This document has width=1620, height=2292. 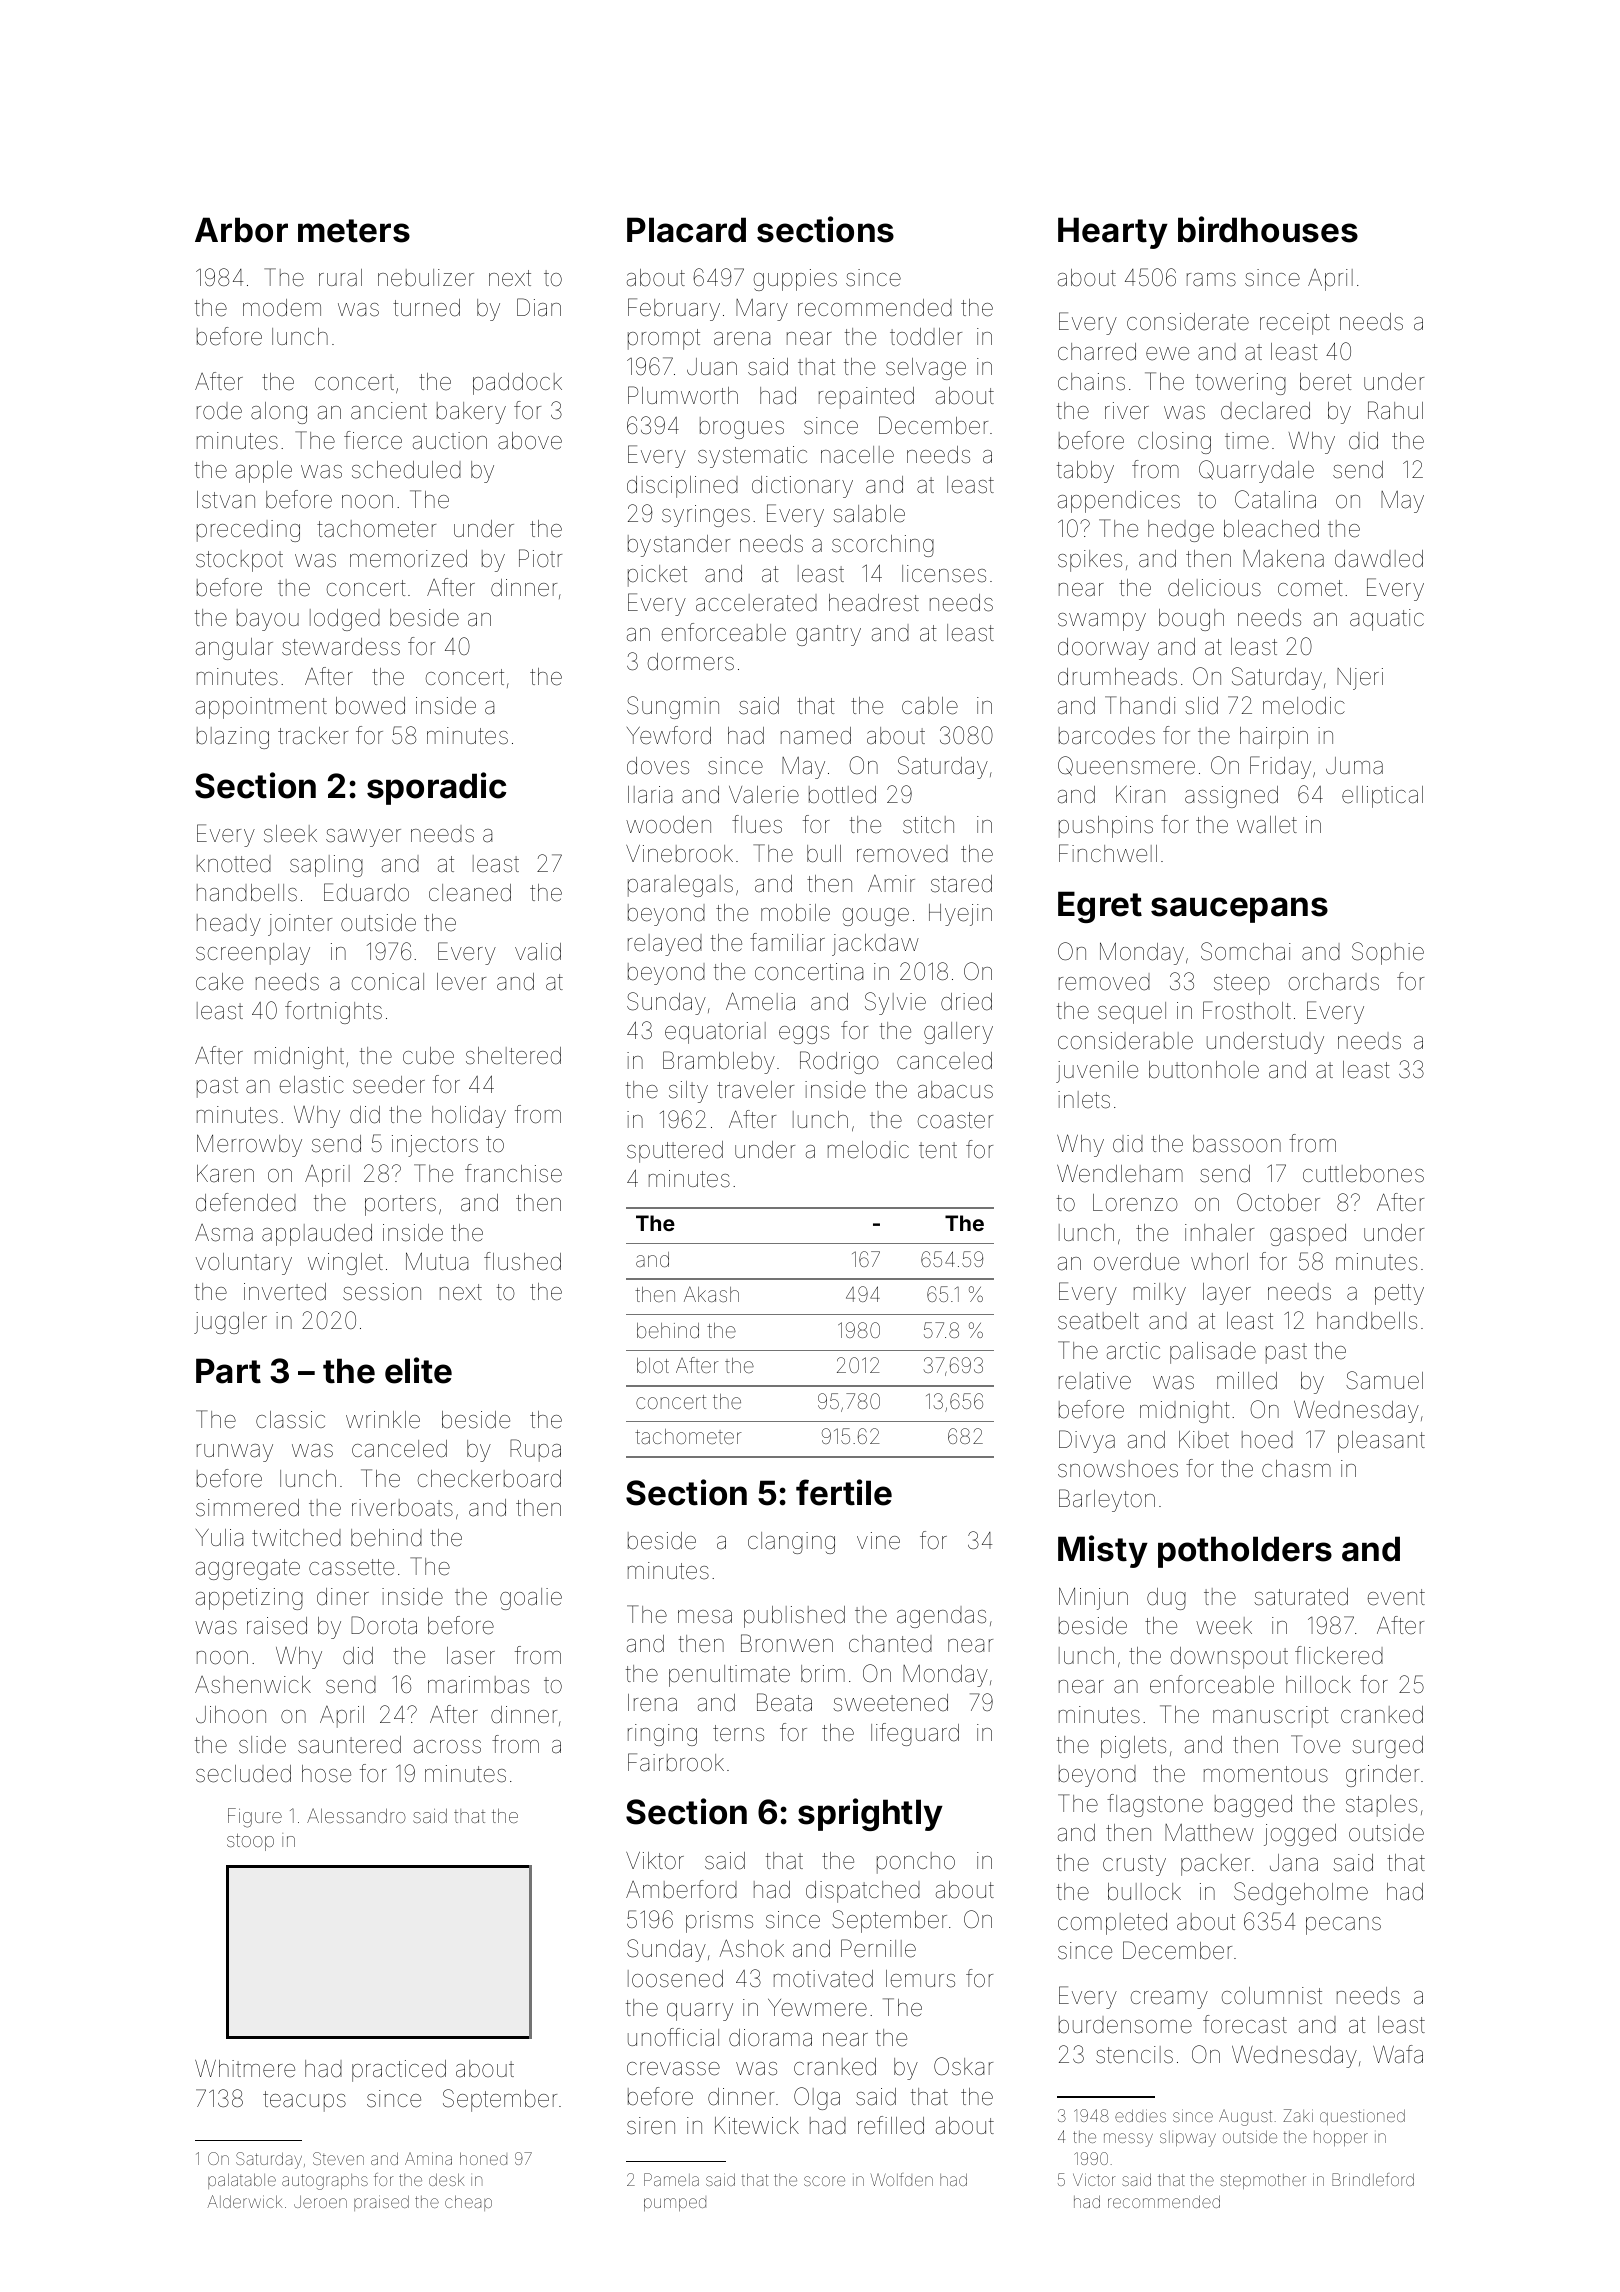 I want to click on Placard, so click(x=686, y=230).
